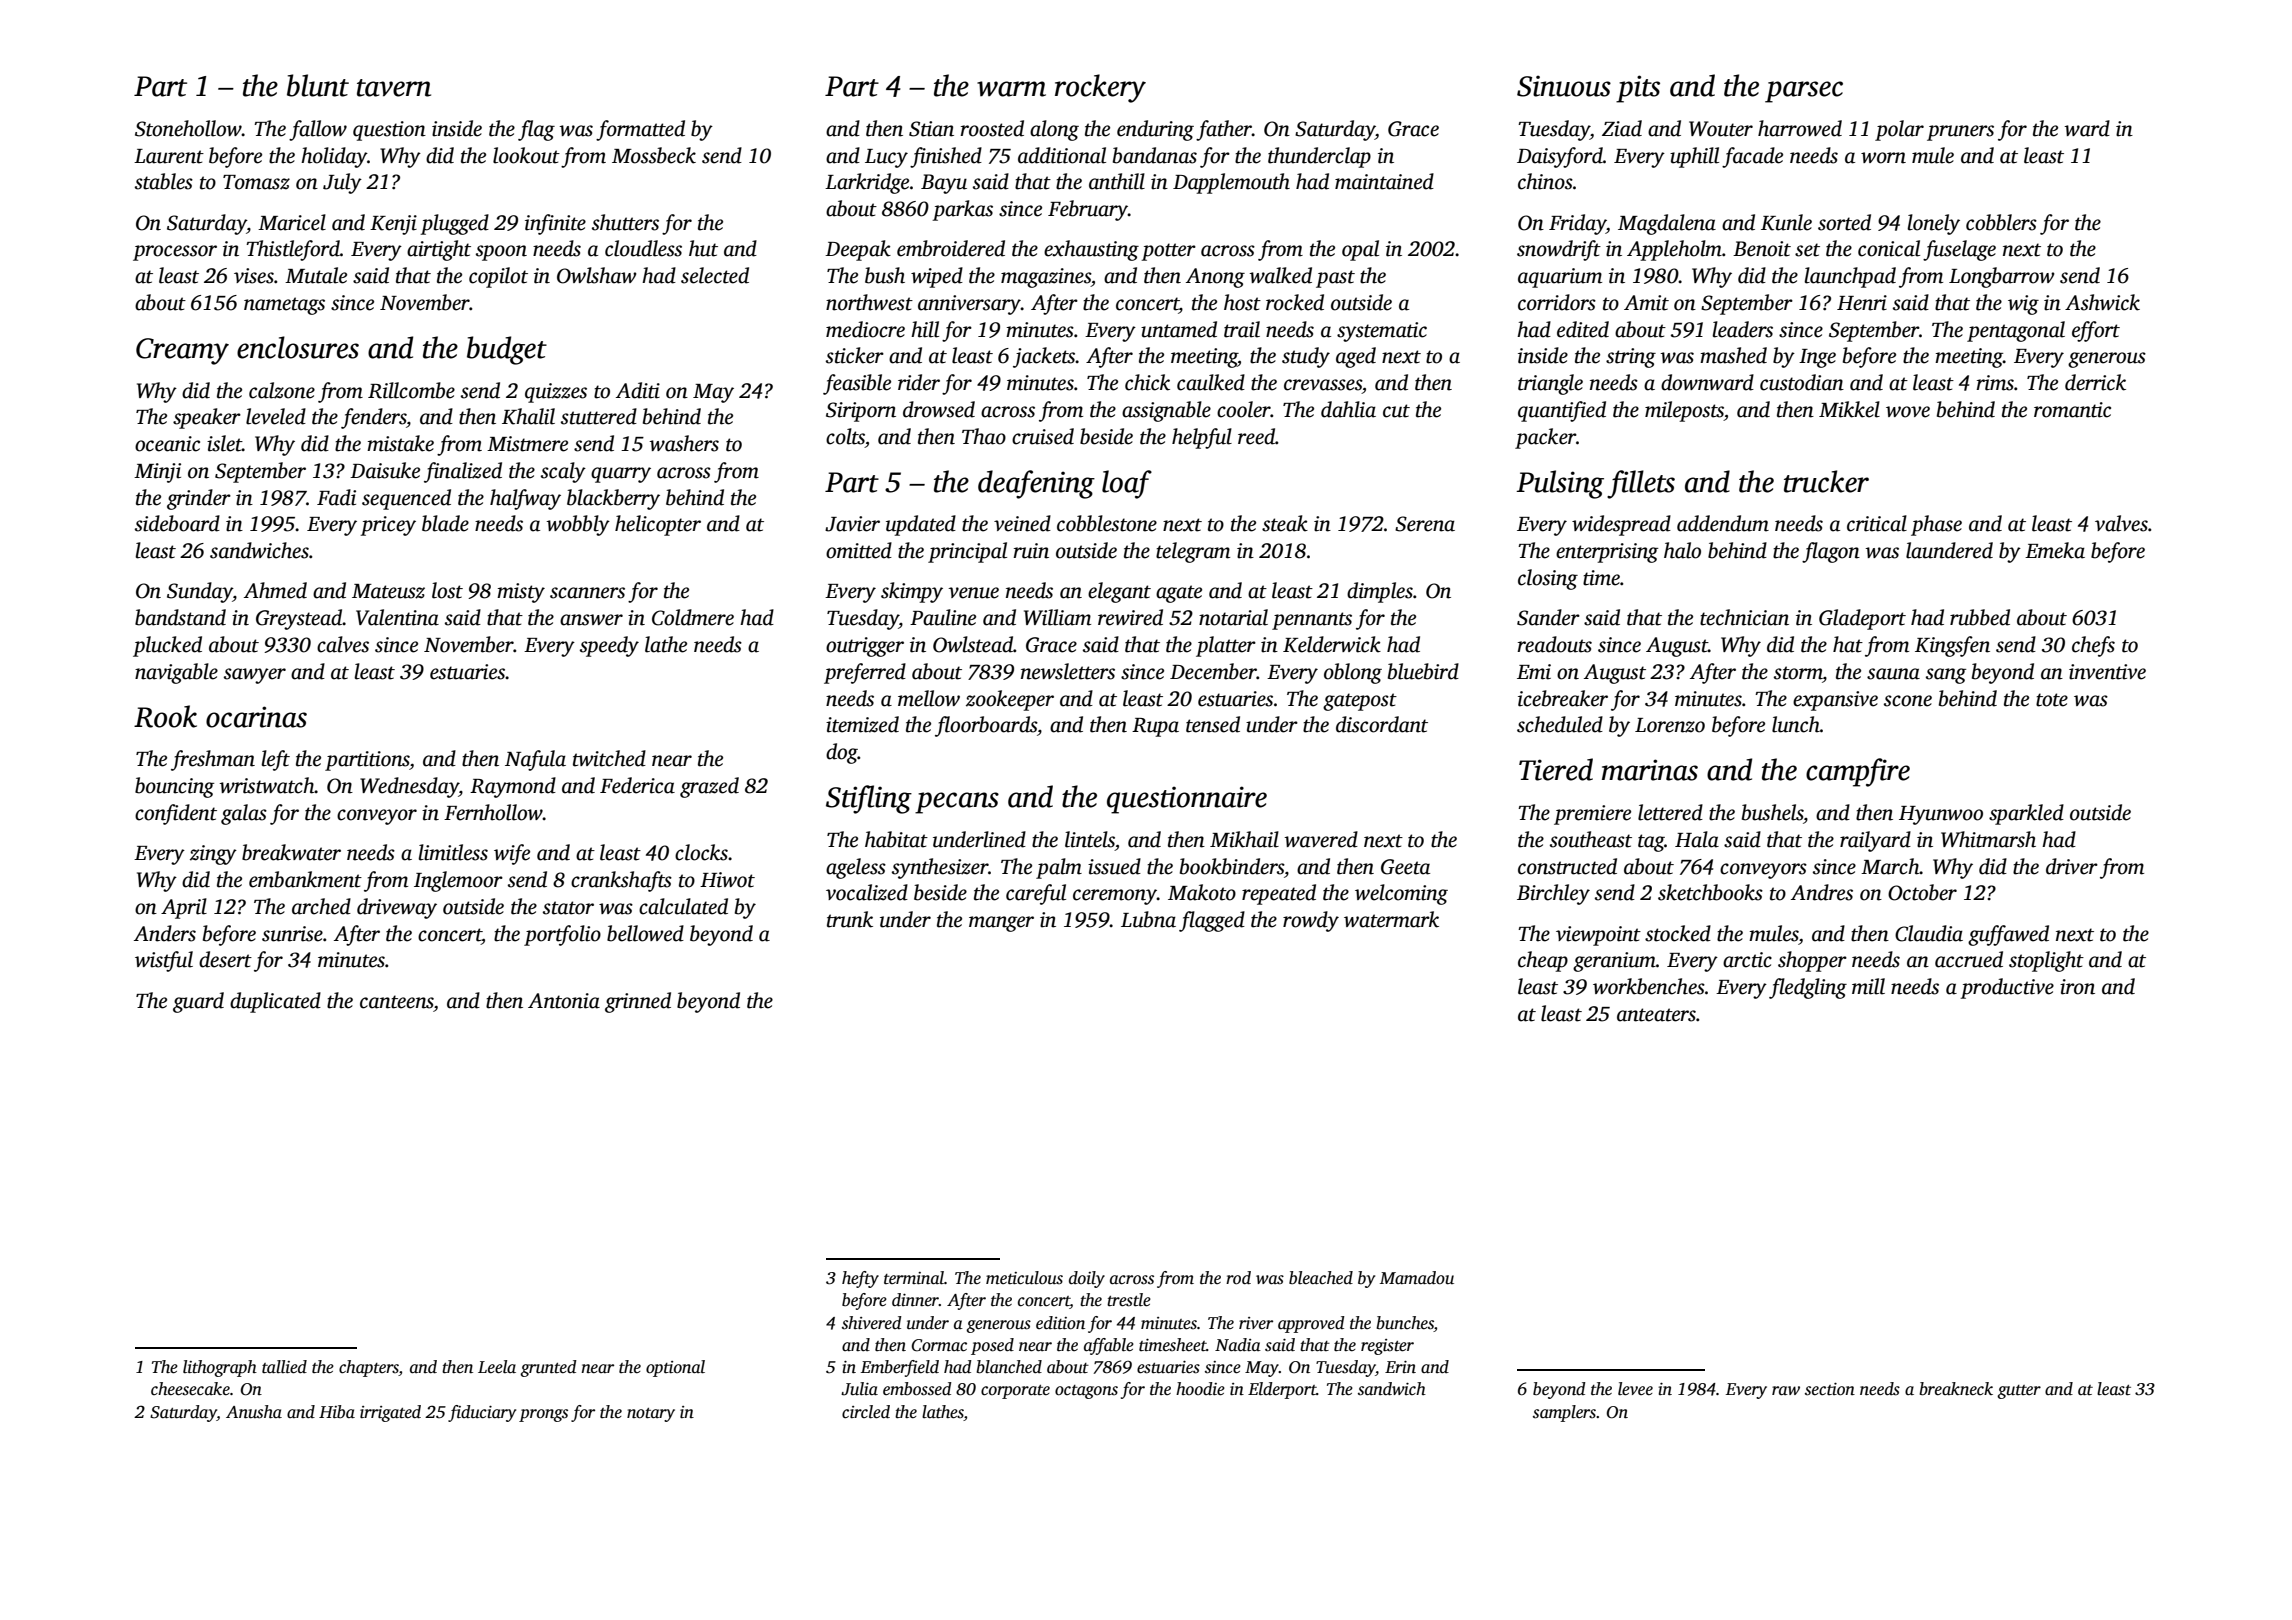 This page has width=2292, height=1620. What do you see at coordinates (1087, 1279) in the page?
I see `doily` at bounding box center [1087, 1279].
